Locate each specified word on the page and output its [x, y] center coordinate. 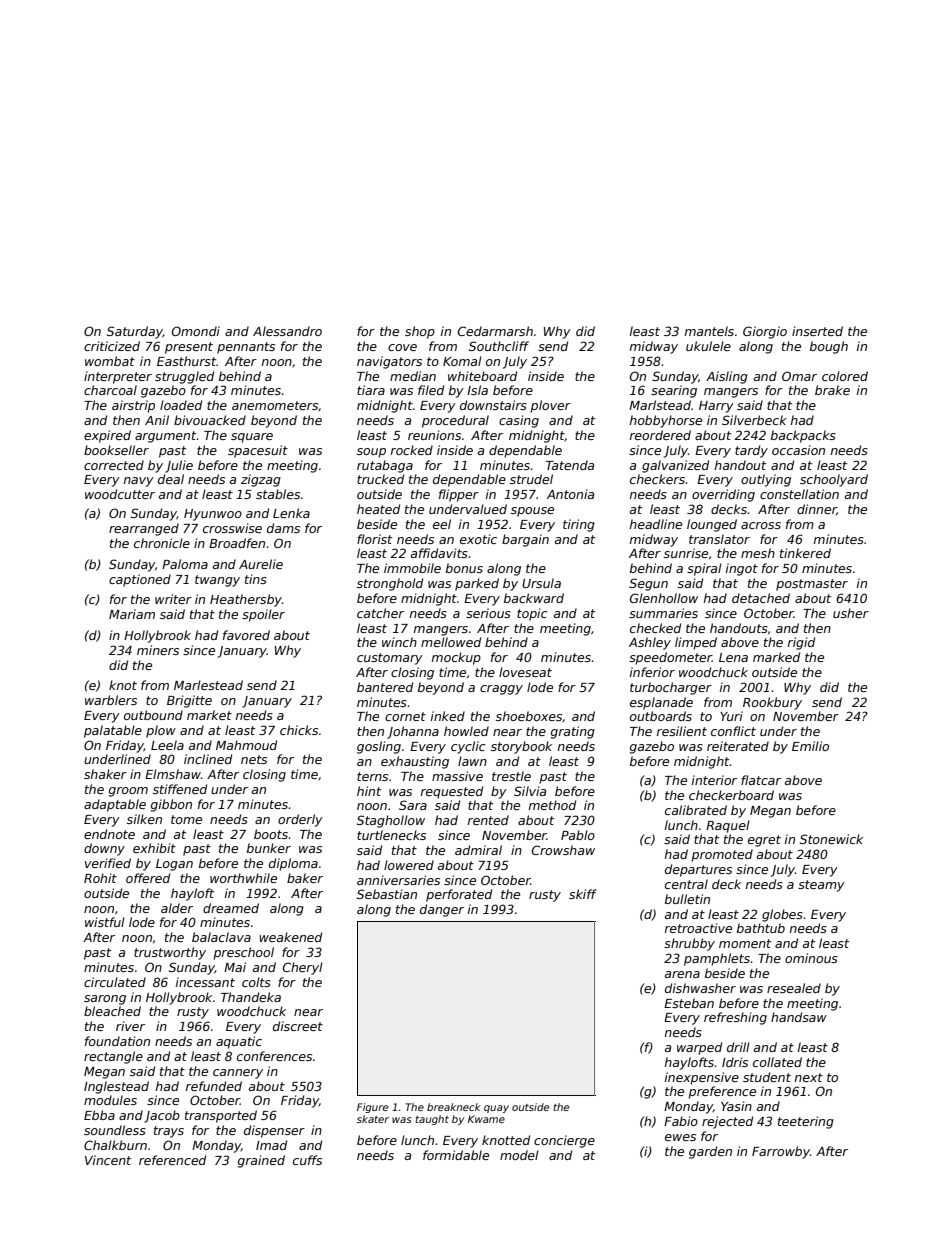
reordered [660, 435]
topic [532, 614]
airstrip [133, 406]
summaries [663, 613]
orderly [300, 820]
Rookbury [772, 703]
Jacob [162, 1116]
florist [374, 539]
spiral [704, 569]
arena [682, 974]
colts [256, 982]
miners [158, 650]
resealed [794, 988]
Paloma [185, 564]
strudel [531, 479]
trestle [511, 776]
